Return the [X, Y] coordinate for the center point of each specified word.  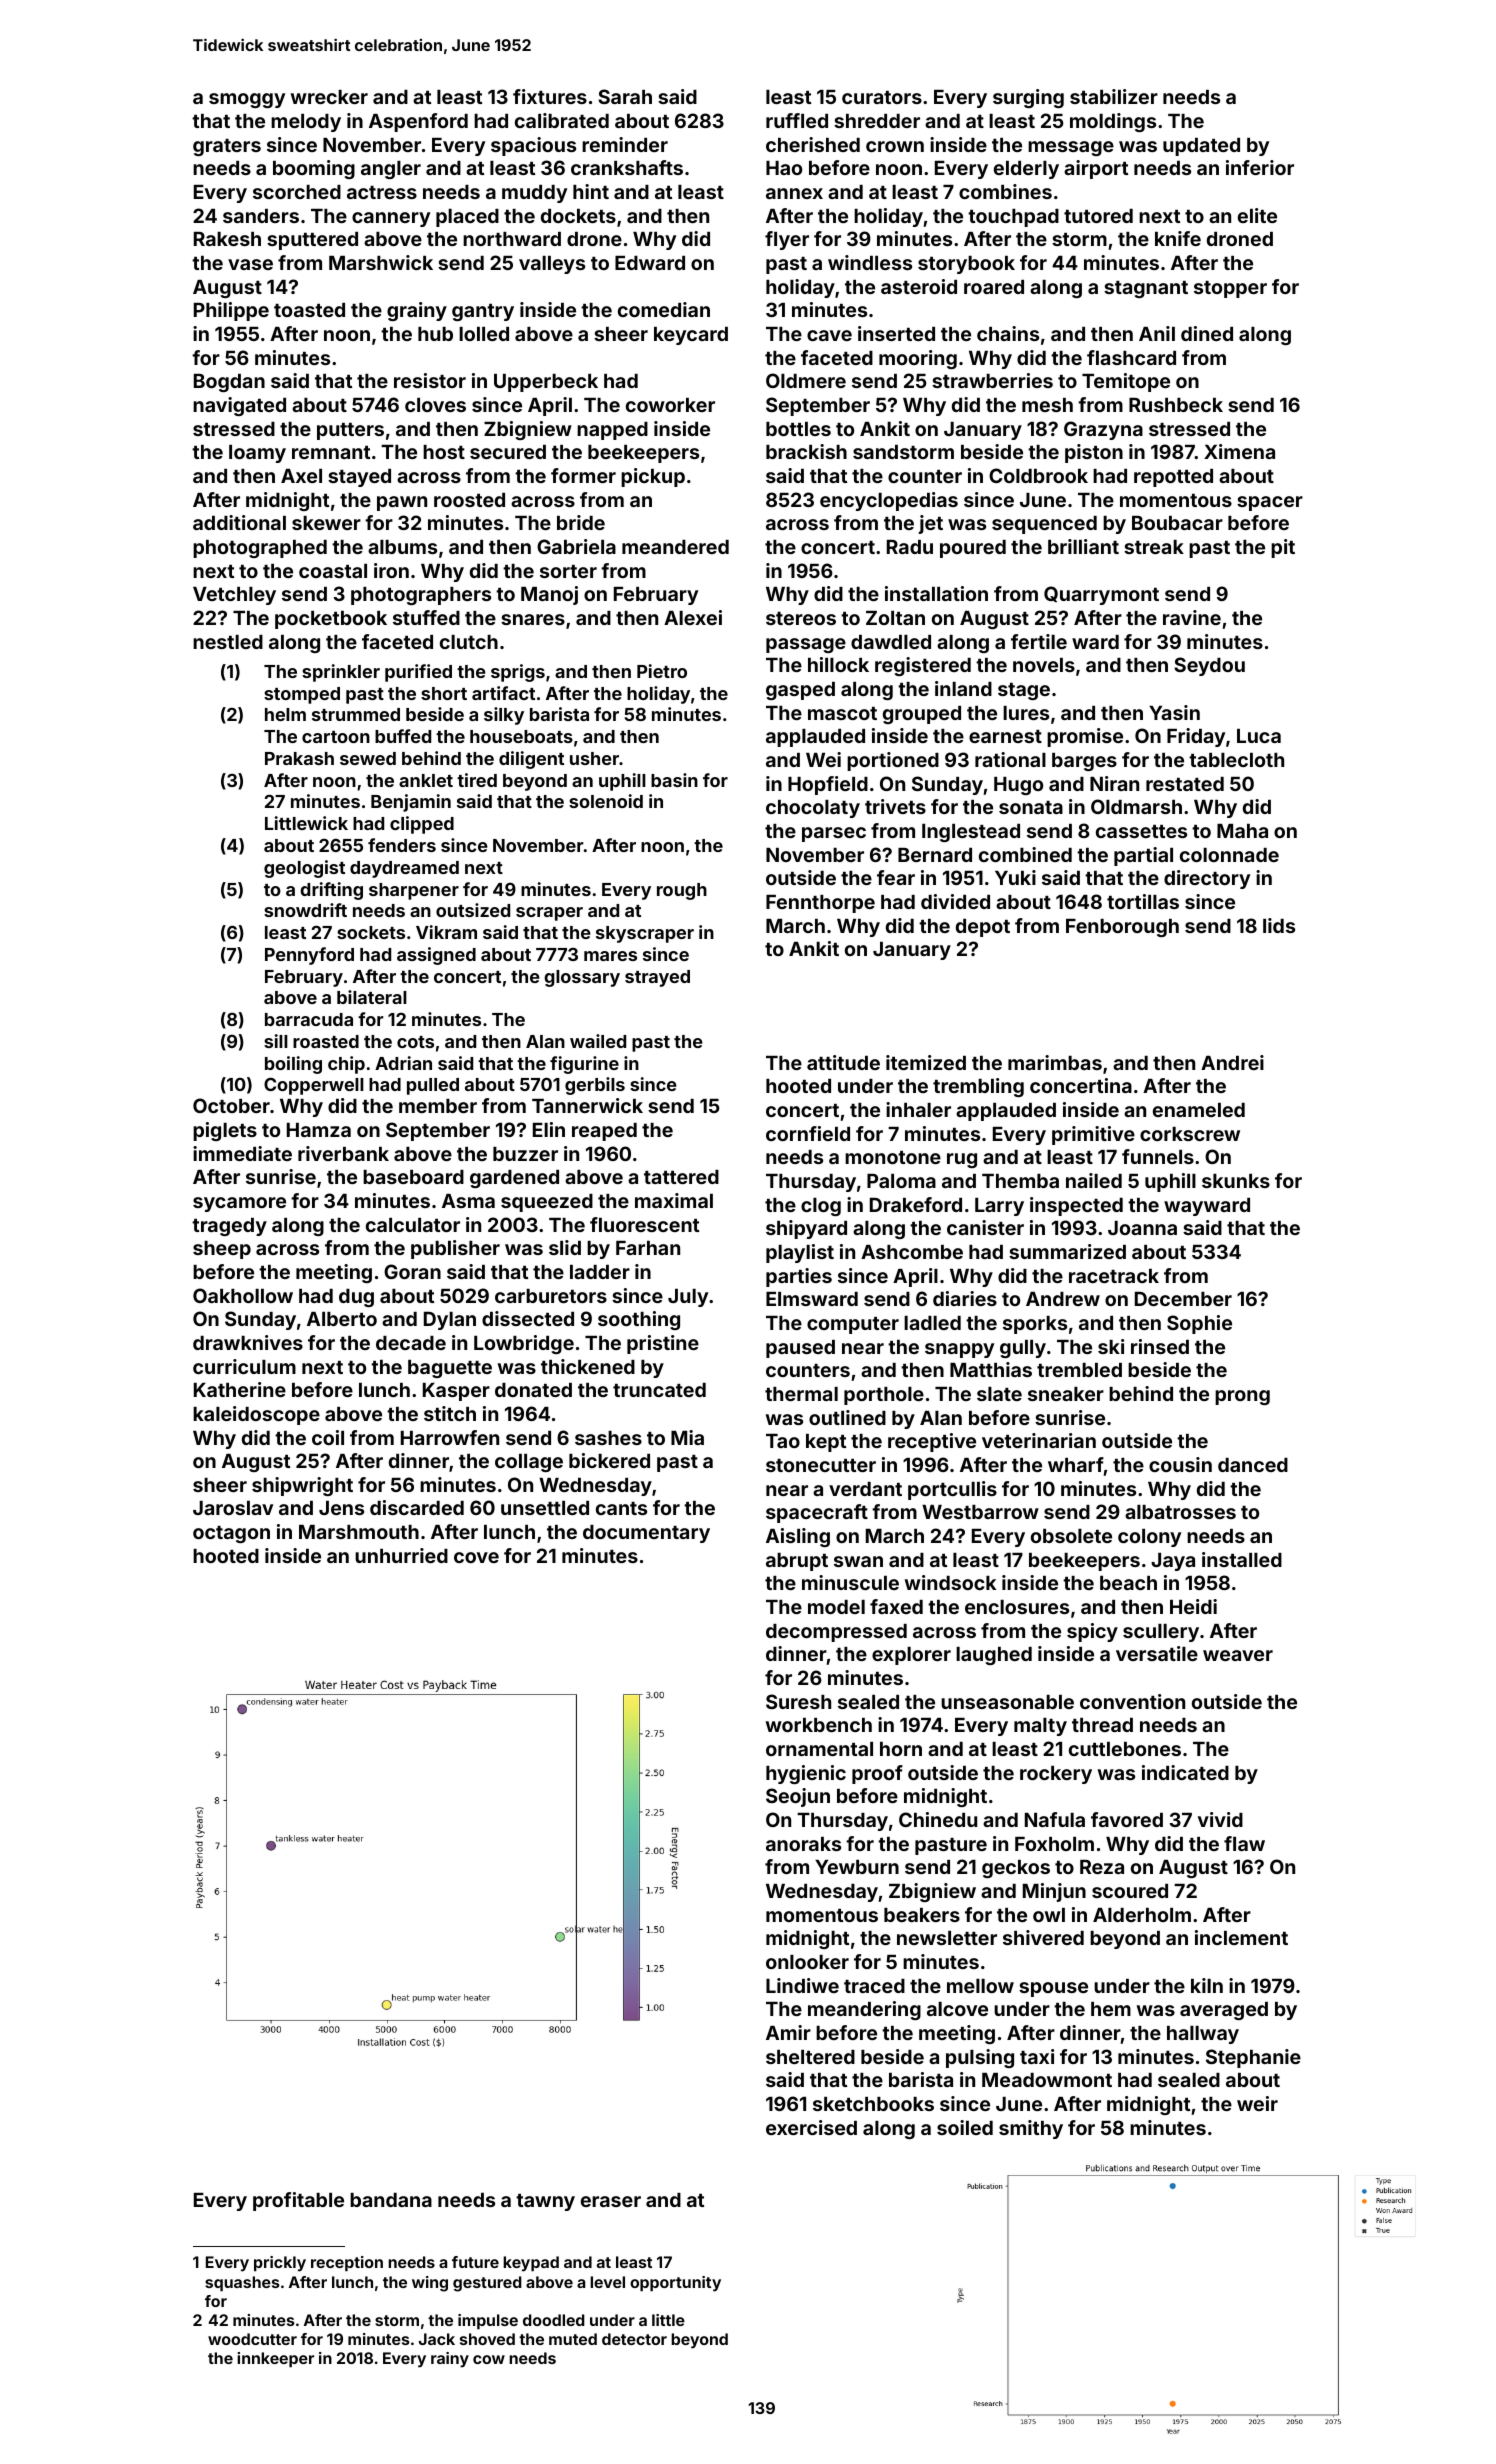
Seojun [798, 1797]
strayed [657, 978]
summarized [1067, 1251]
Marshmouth [359, 1532]
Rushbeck [1176, 405]
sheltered [810, 2057]
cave [829, 335]
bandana [391, 2200]
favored [1127, 1819]
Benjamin [411, 803]
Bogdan [229, 383]
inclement [1241, 1937]
